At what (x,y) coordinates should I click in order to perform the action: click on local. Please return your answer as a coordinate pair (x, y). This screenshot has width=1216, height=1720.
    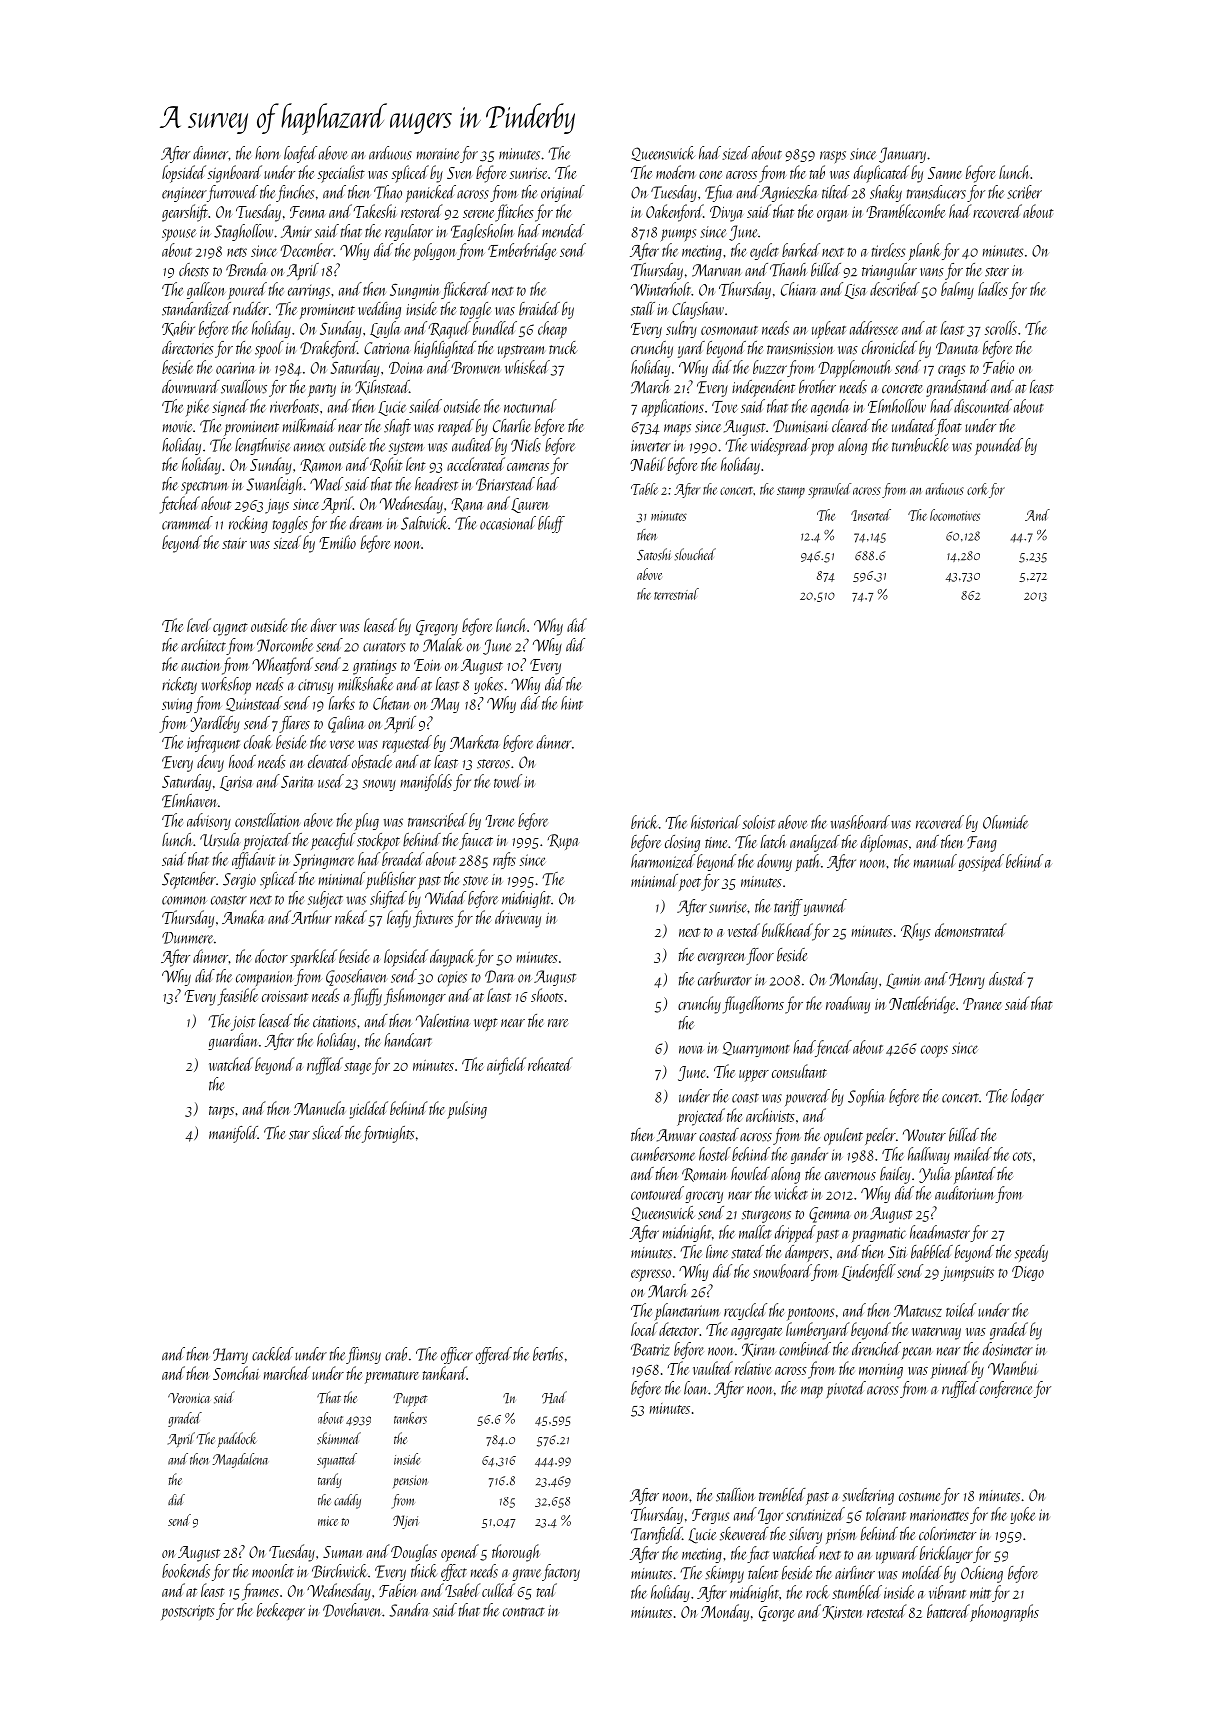
    Looking at the image, I should click on (644, 1329).
